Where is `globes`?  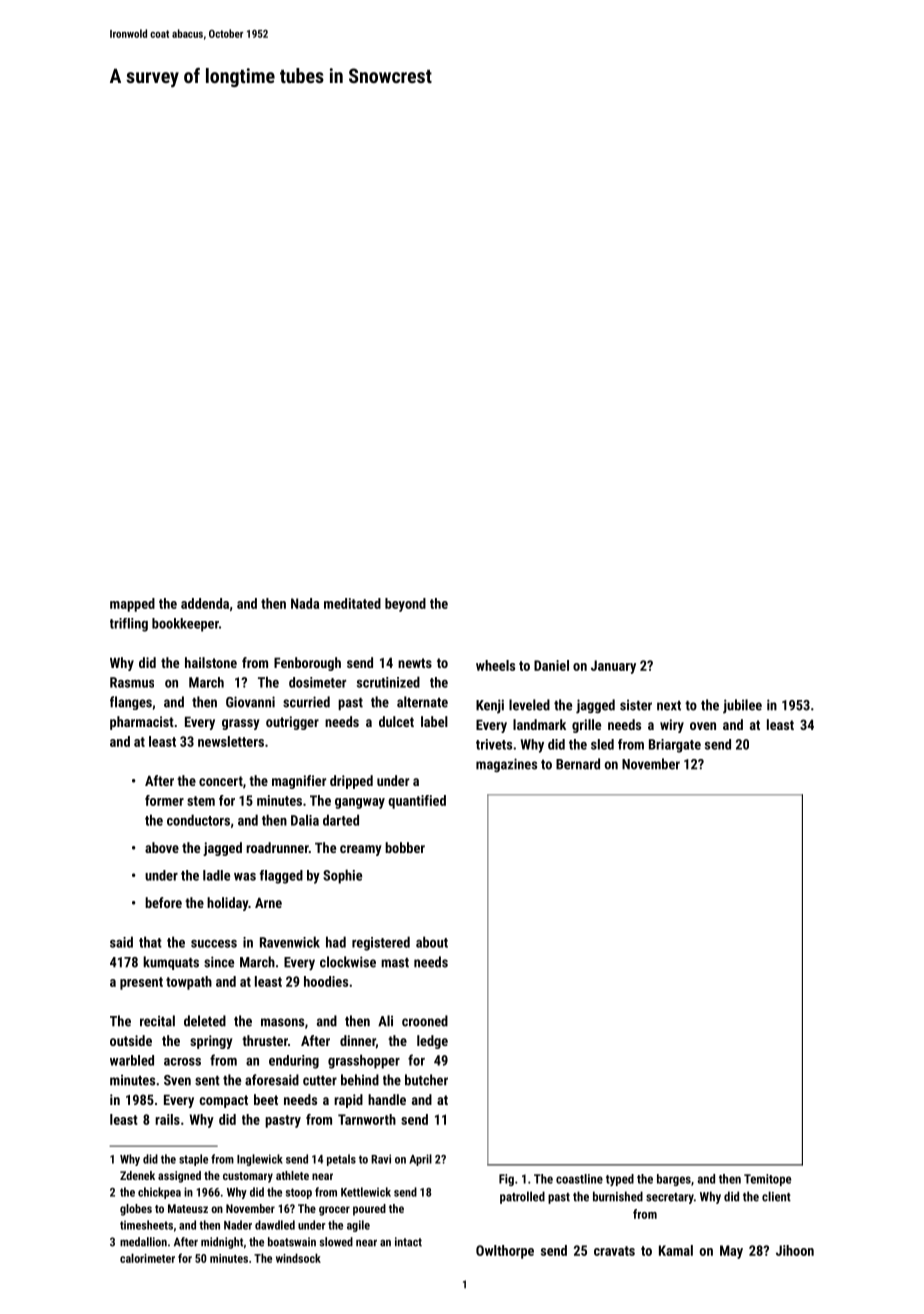
globes is located at coordinates (136, 1210).
